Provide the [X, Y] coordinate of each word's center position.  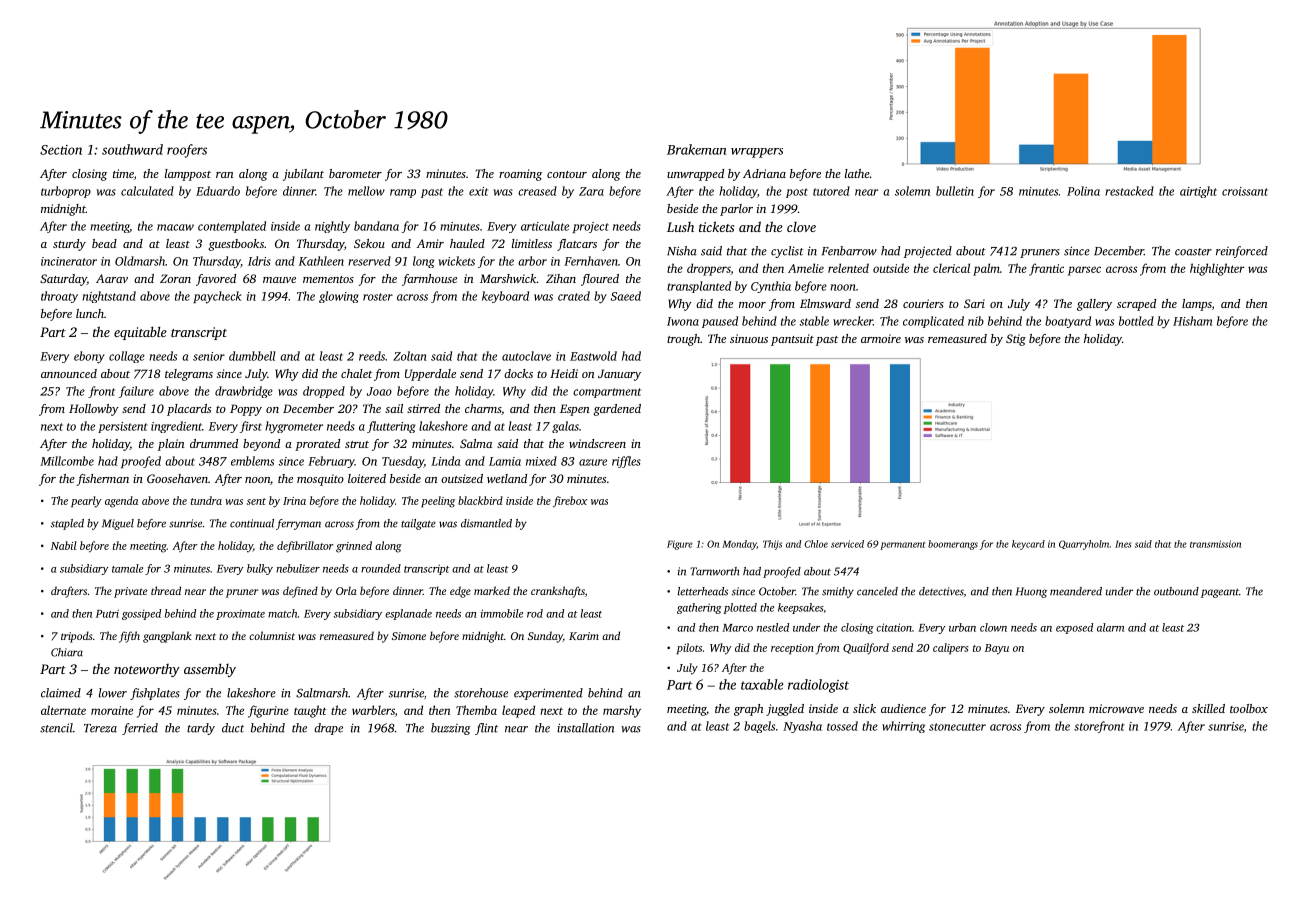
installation [585, 728]
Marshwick [508, 278]
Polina [1083, 191]
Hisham [1192, 321]
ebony [89, 357]
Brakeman [696, 149]
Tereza [100, 728]
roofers [187, 151]
